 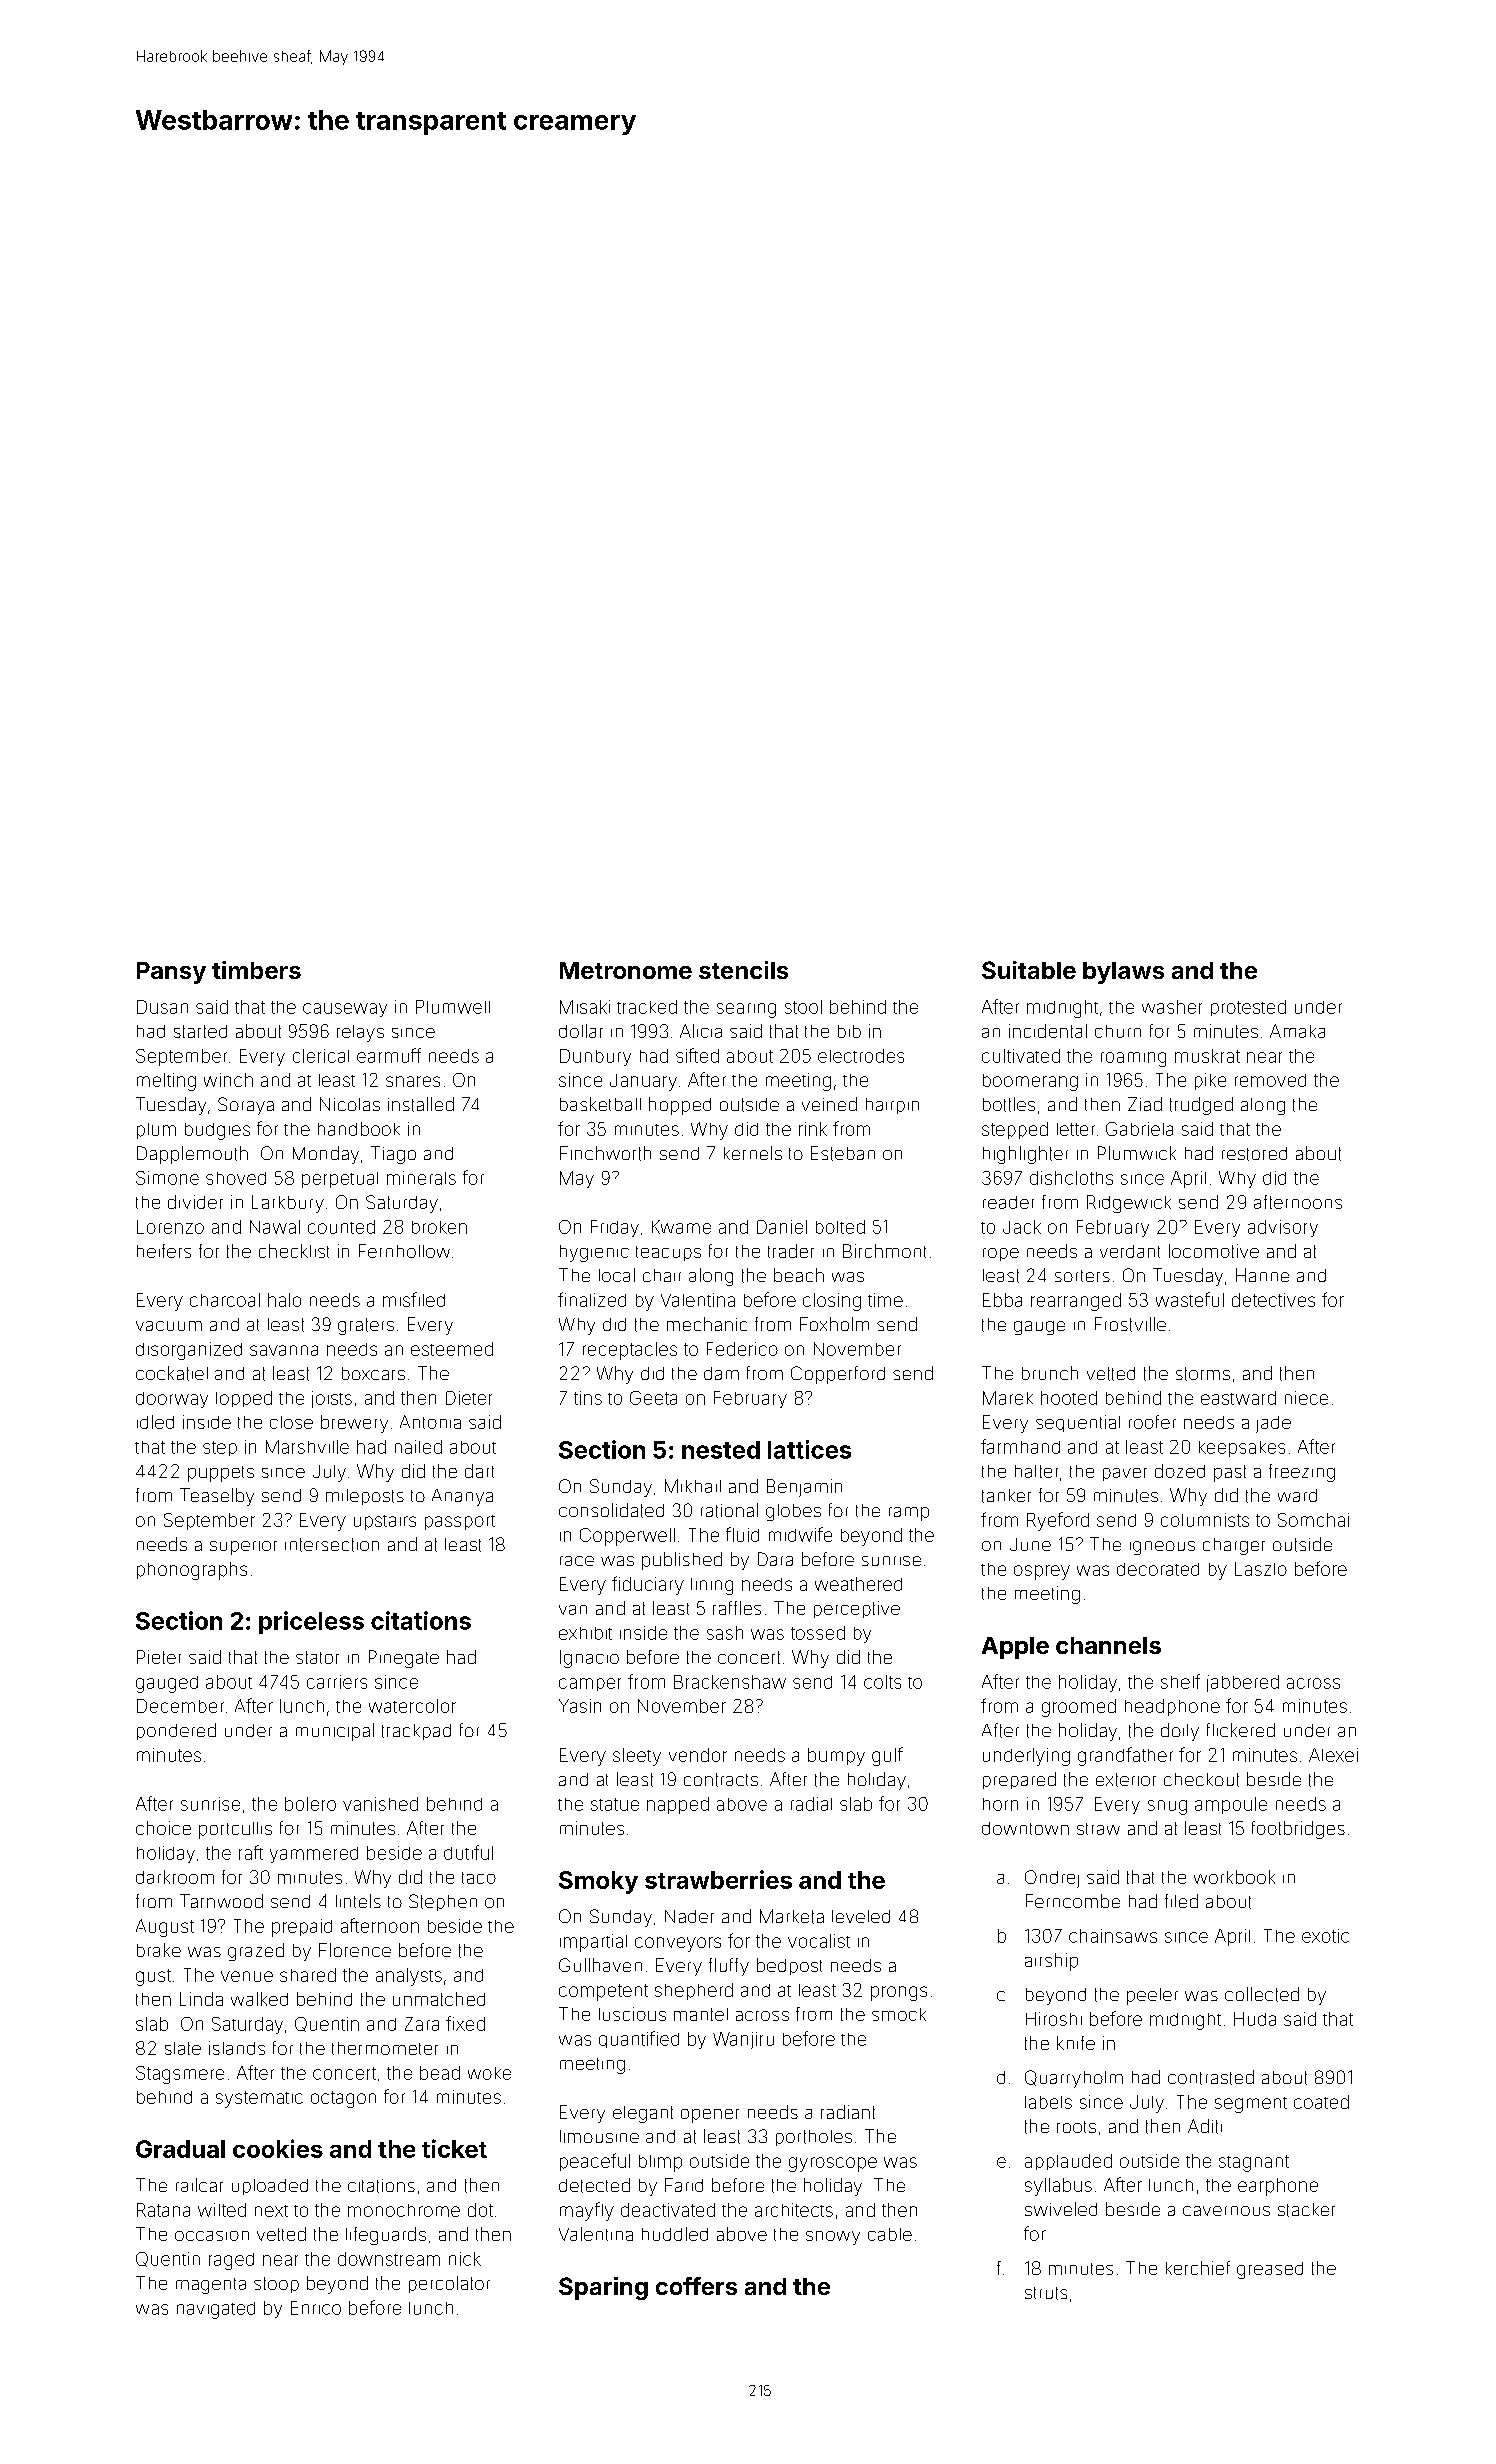 I want to click on Kwame, so click(x=681, y=1227).
